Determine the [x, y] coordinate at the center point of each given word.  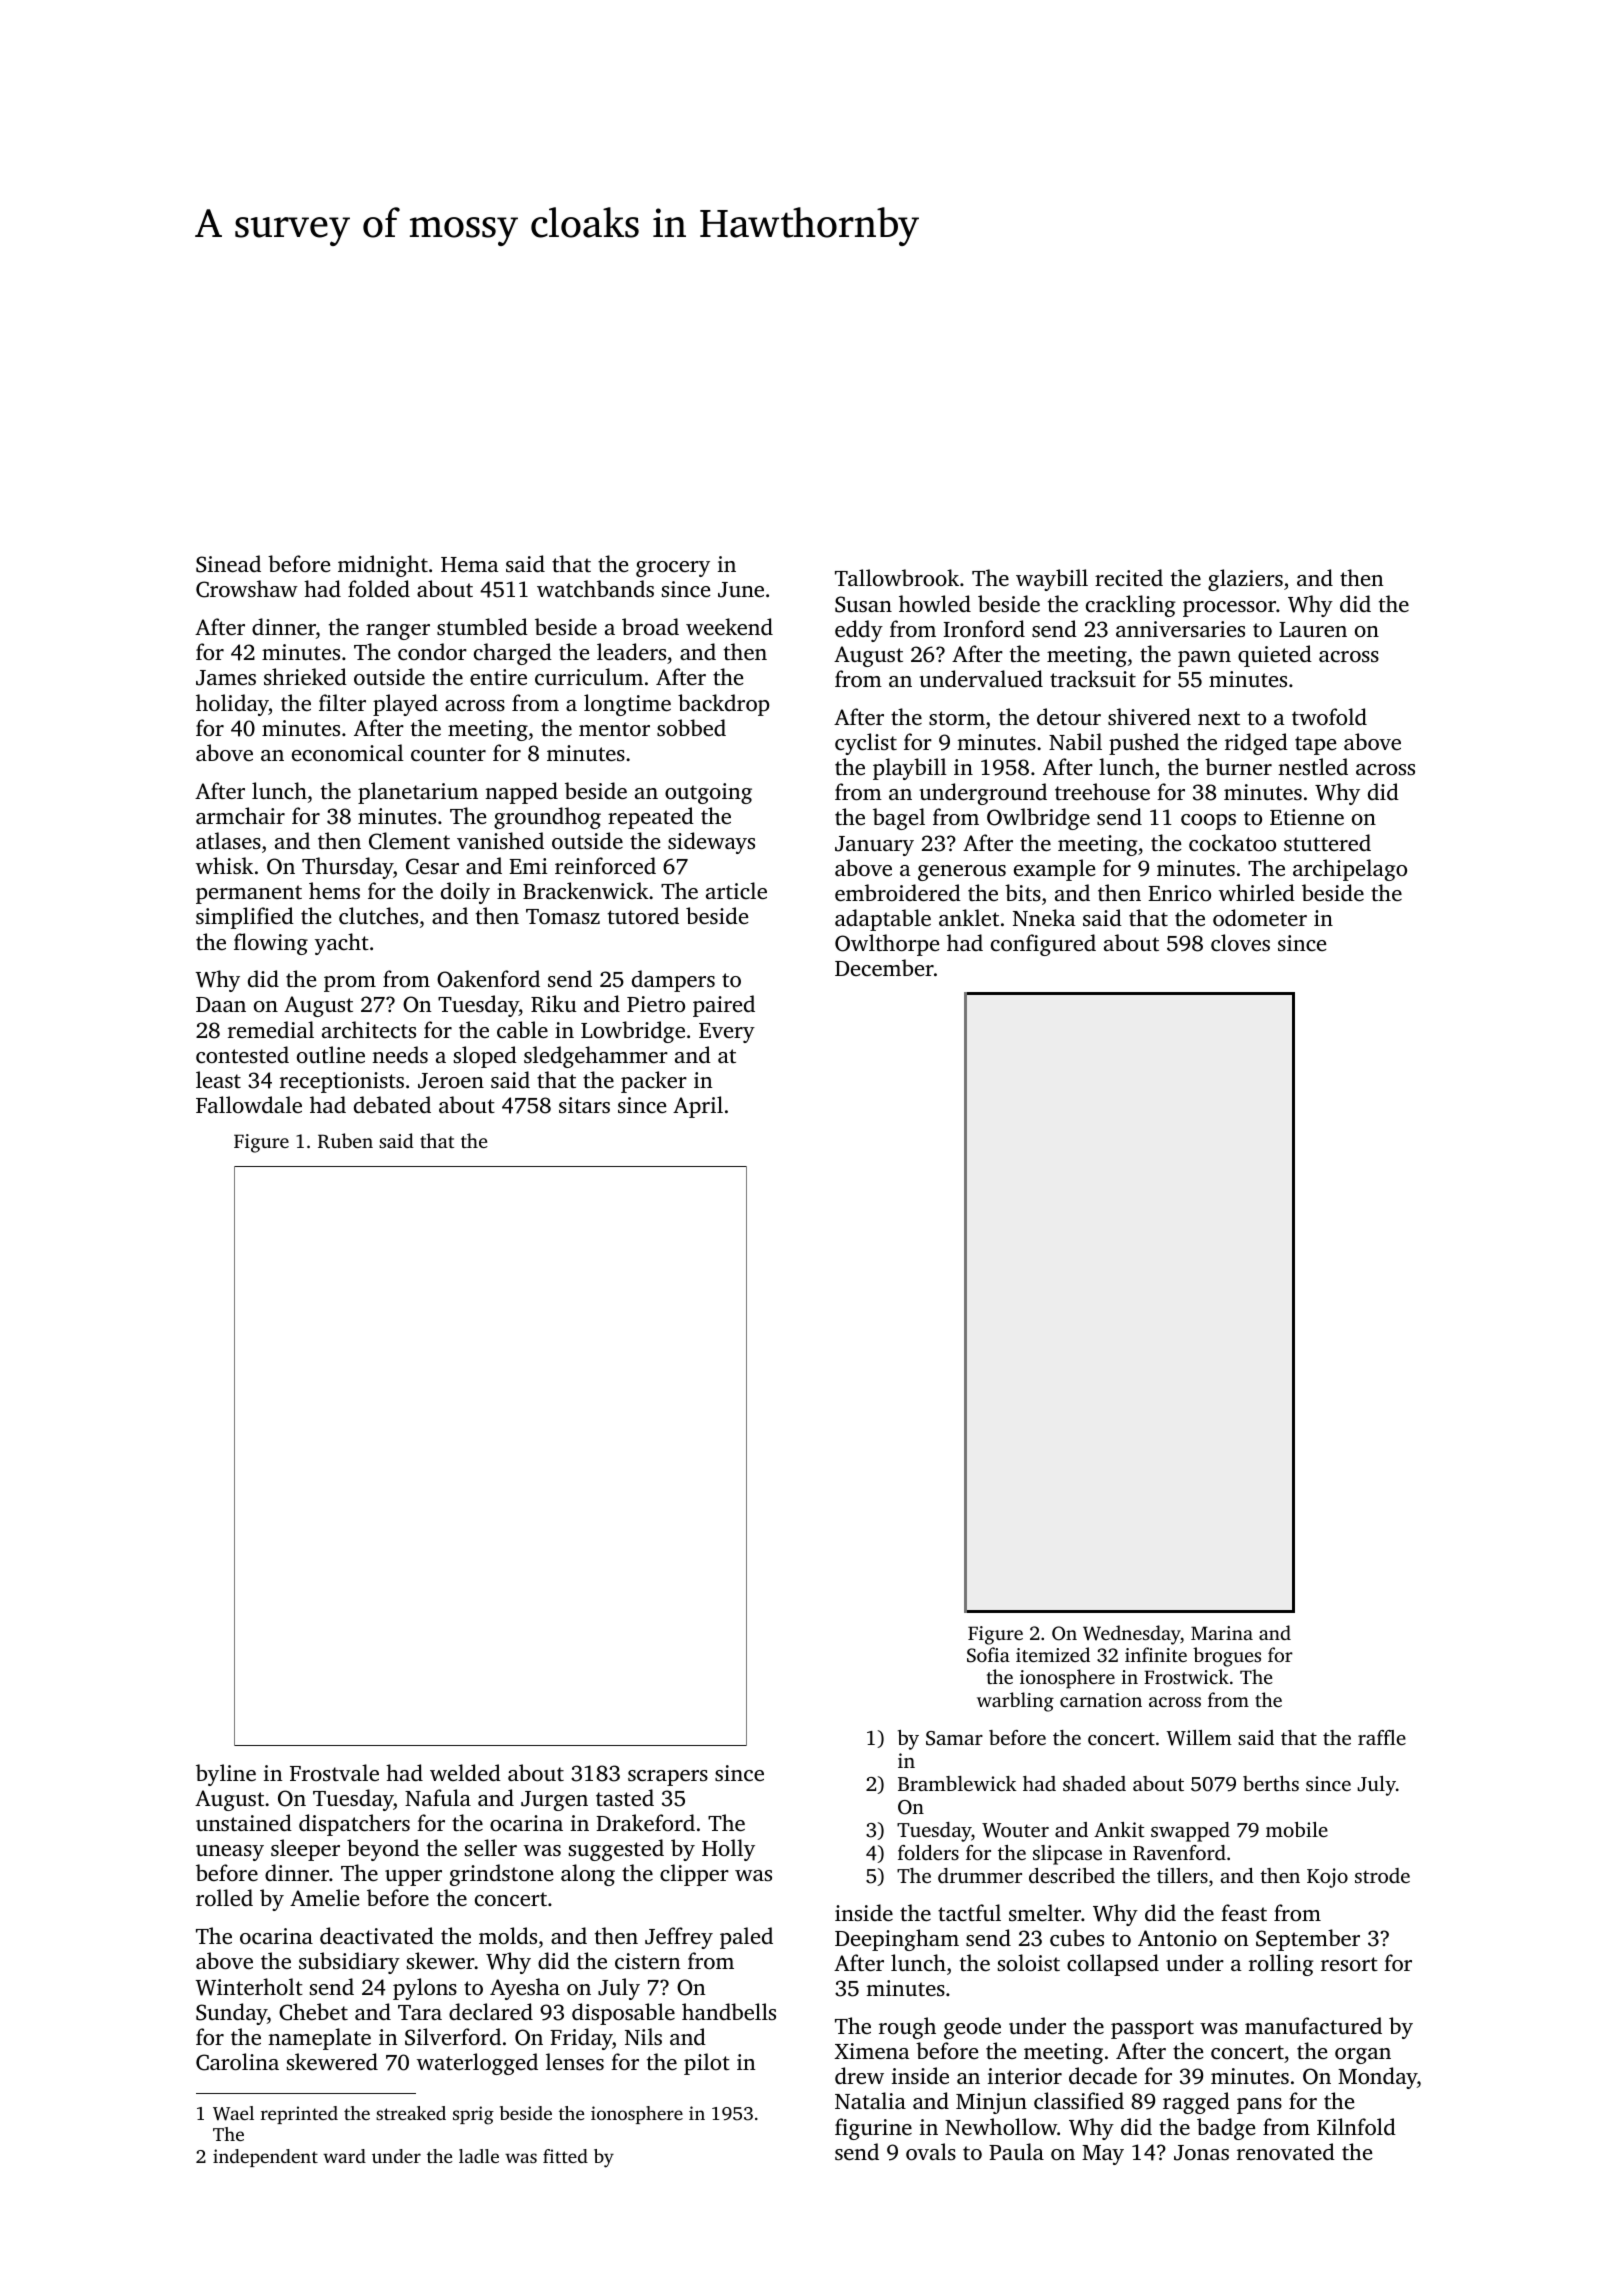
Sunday [231, 2014]
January [874, 846]
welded [465, 1772]
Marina [1222, 1633]
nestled [1313, 766]
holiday [232, 705]
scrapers [668, 1778]
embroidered [898, 892]
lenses [575, 2061]
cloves [1240, 942]
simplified [245, 918]
